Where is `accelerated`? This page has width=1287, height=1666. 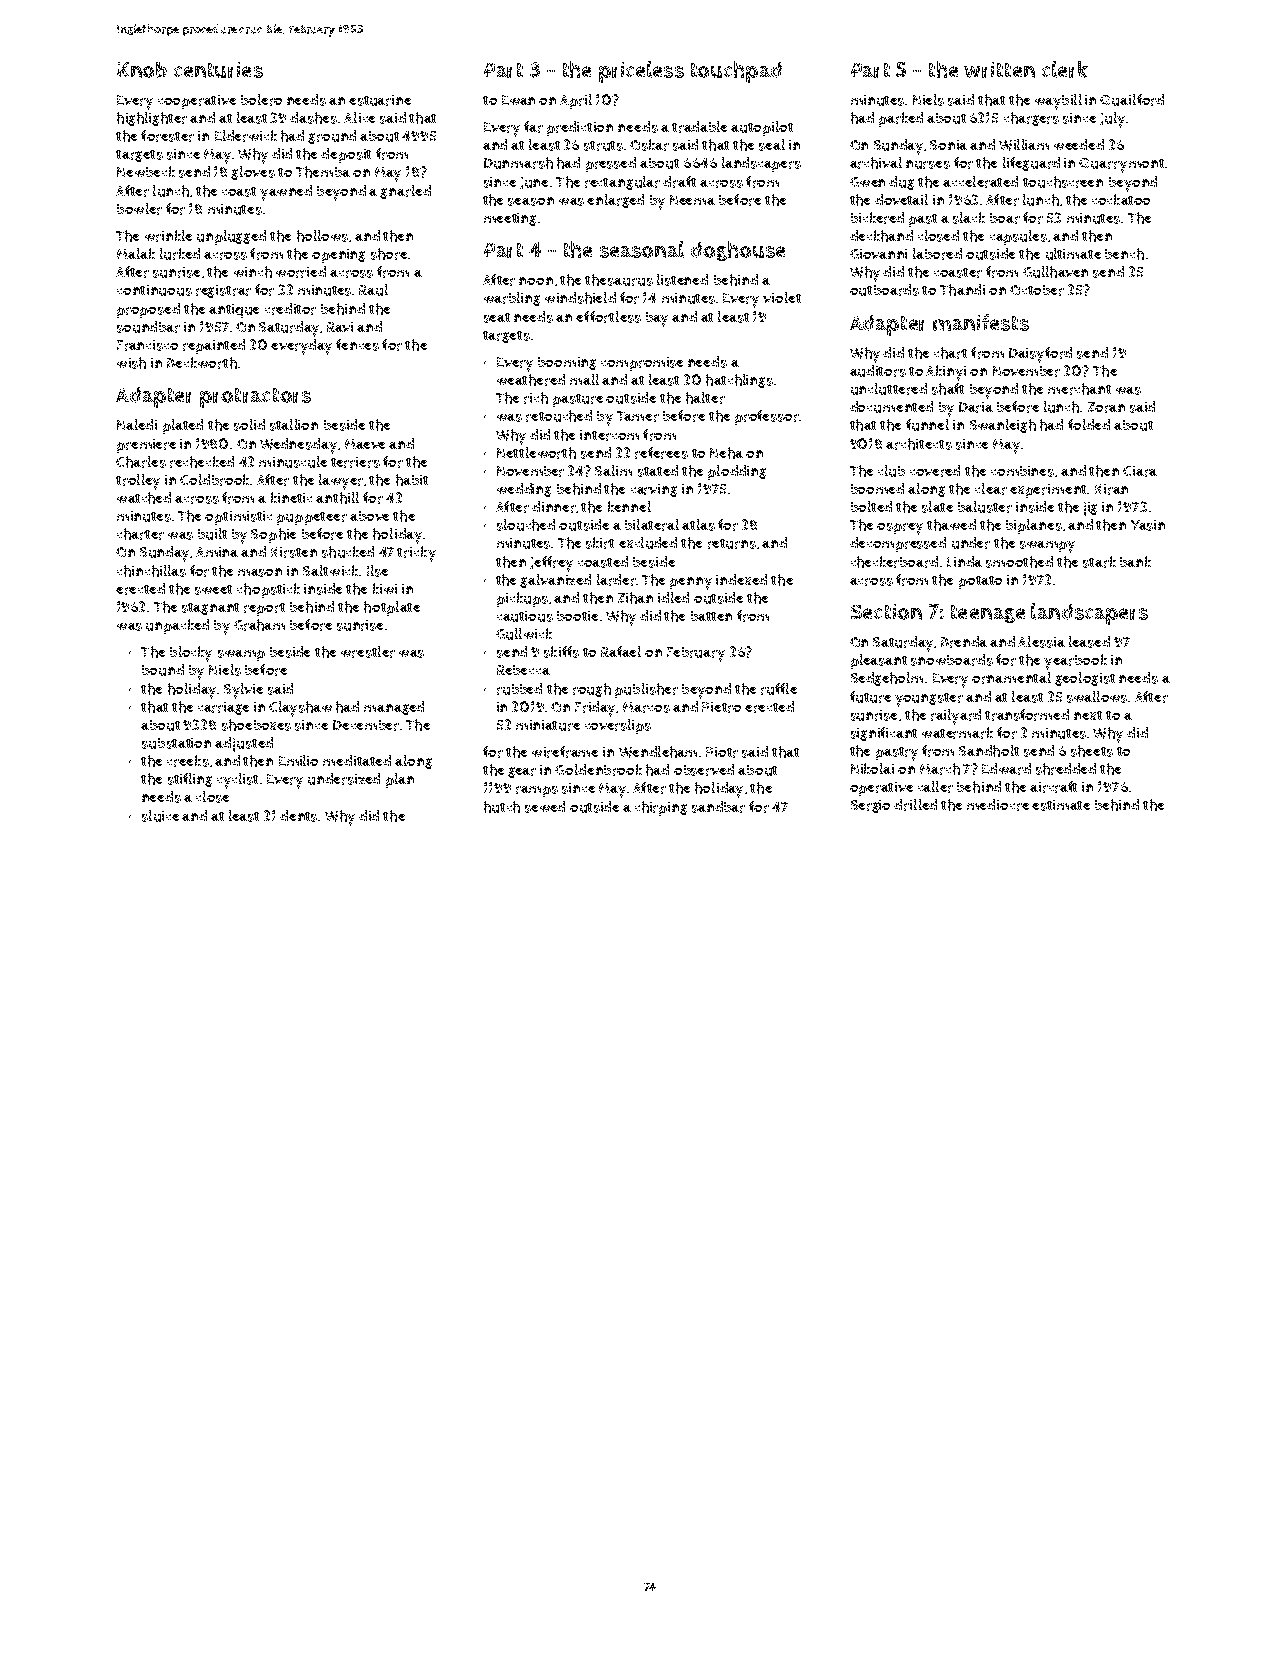 accelerated is located at coordinates (980, 182).
